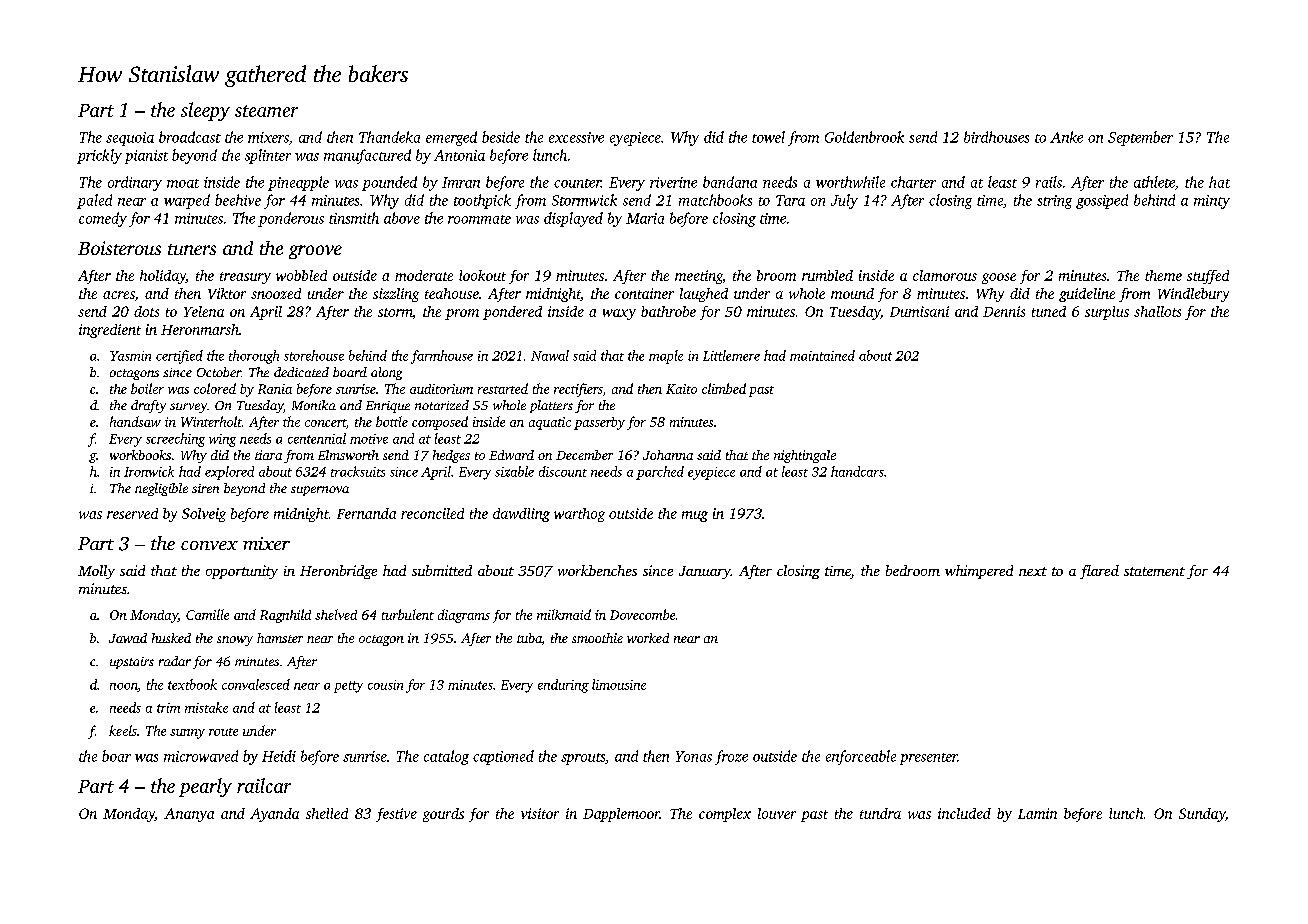 The image size is (1308, 924). I want to click on upstairs, so click(132, 663).
